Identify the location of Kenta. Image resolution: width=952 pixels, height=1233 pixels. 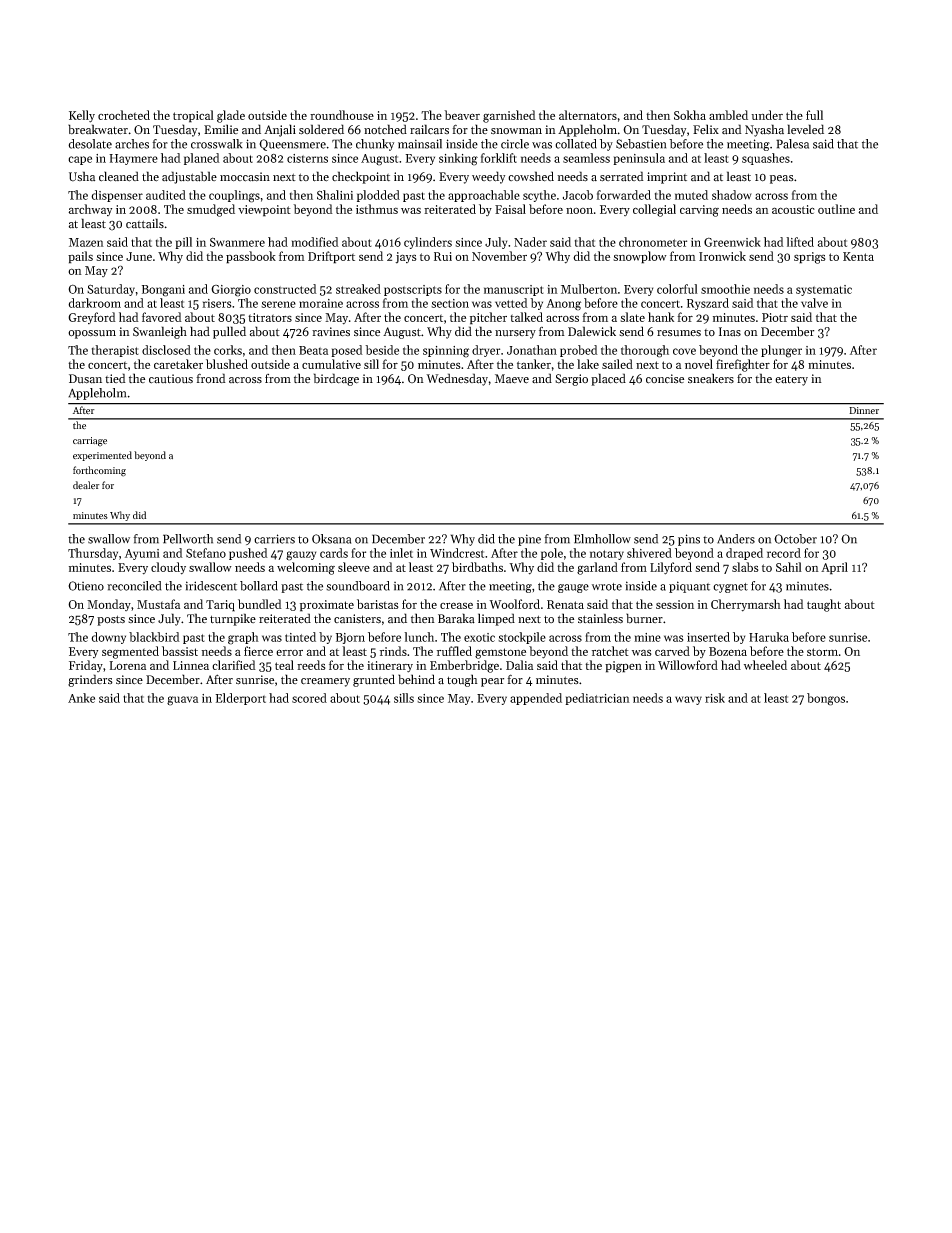
(858, 256).
